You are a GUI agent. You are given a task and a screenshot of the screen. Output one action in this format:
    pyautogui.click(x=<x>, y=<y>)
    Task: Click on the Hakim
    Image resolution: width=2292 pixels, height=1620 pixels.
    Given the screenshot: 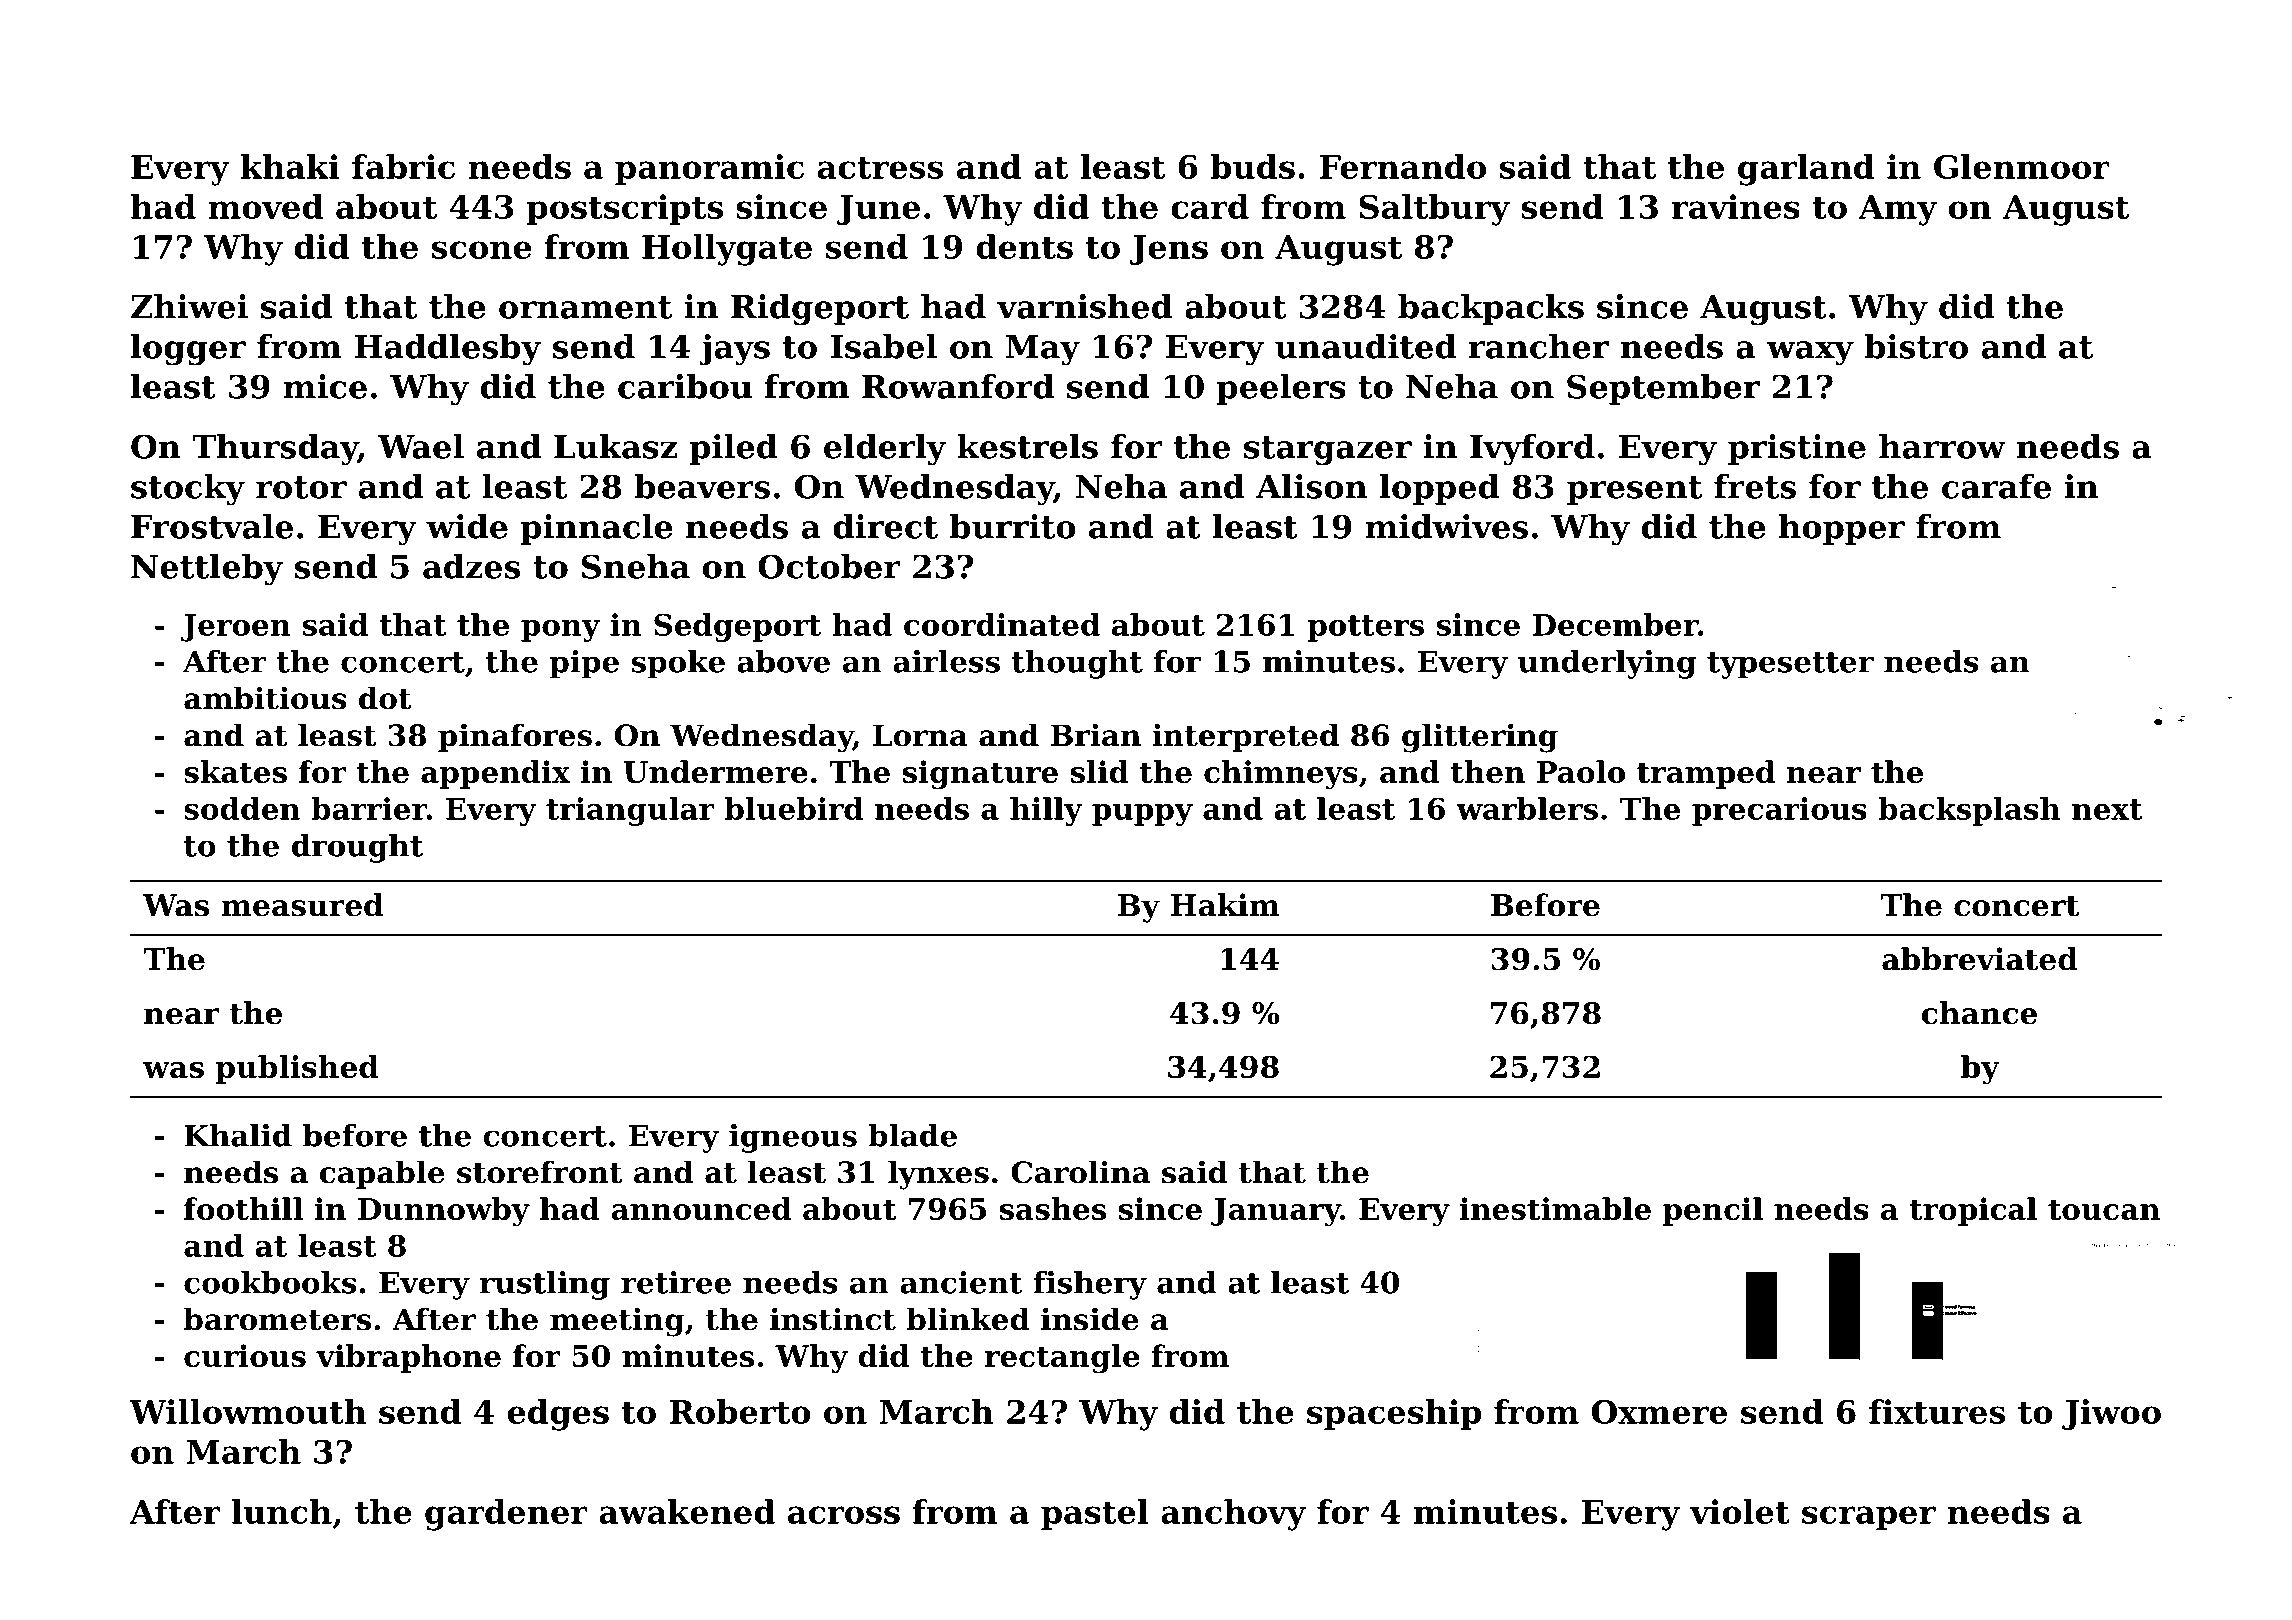 What is the action you would take?
    pyautogui.click(x=1225, y=905)
